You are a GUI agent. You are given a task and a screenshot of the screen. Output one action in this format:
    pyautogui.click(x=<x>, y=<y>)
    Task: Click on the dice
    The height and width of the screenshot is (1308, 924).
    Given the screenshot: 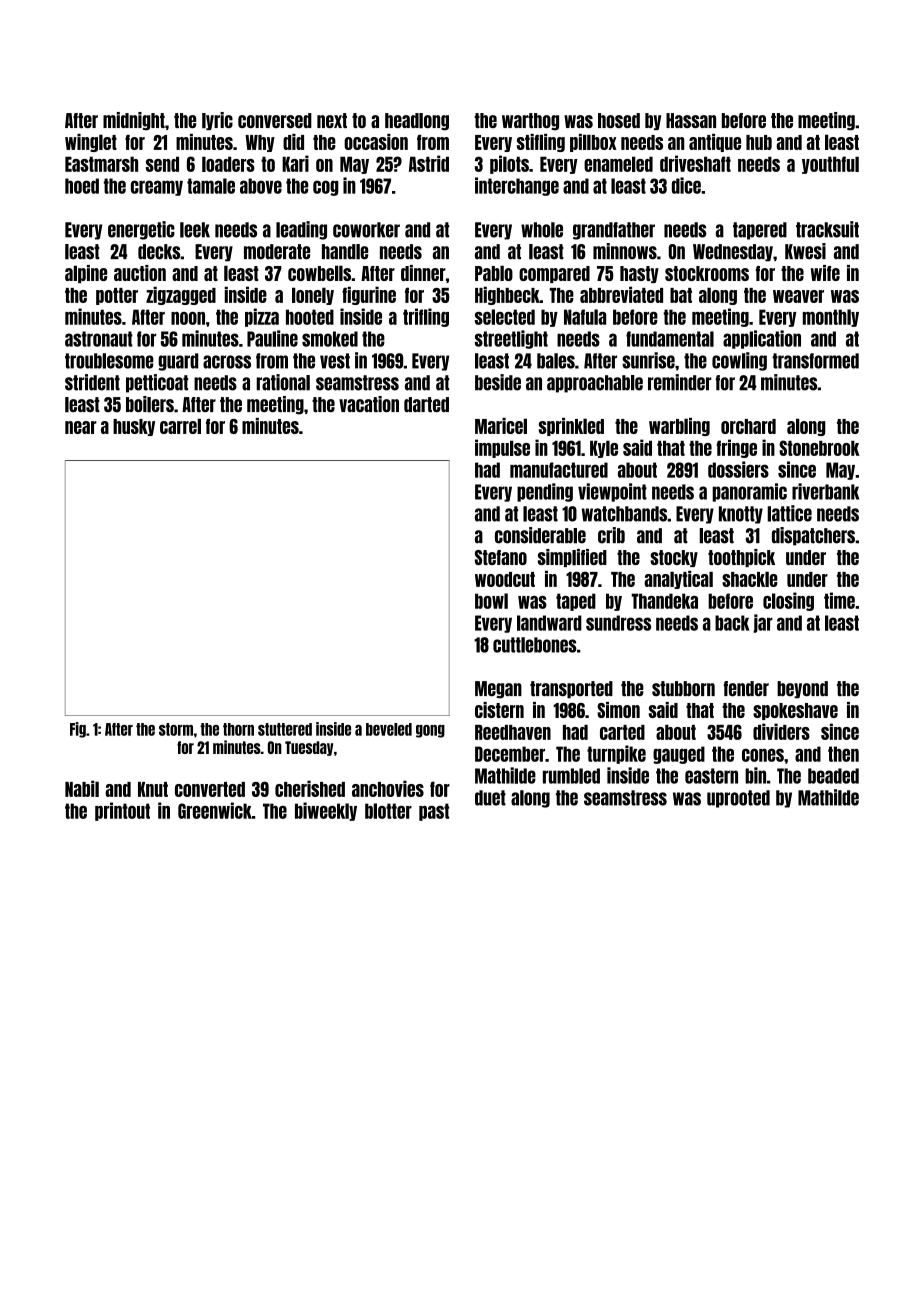 What is the action you would take?
    pyautogui.click(x=686, y=185)
